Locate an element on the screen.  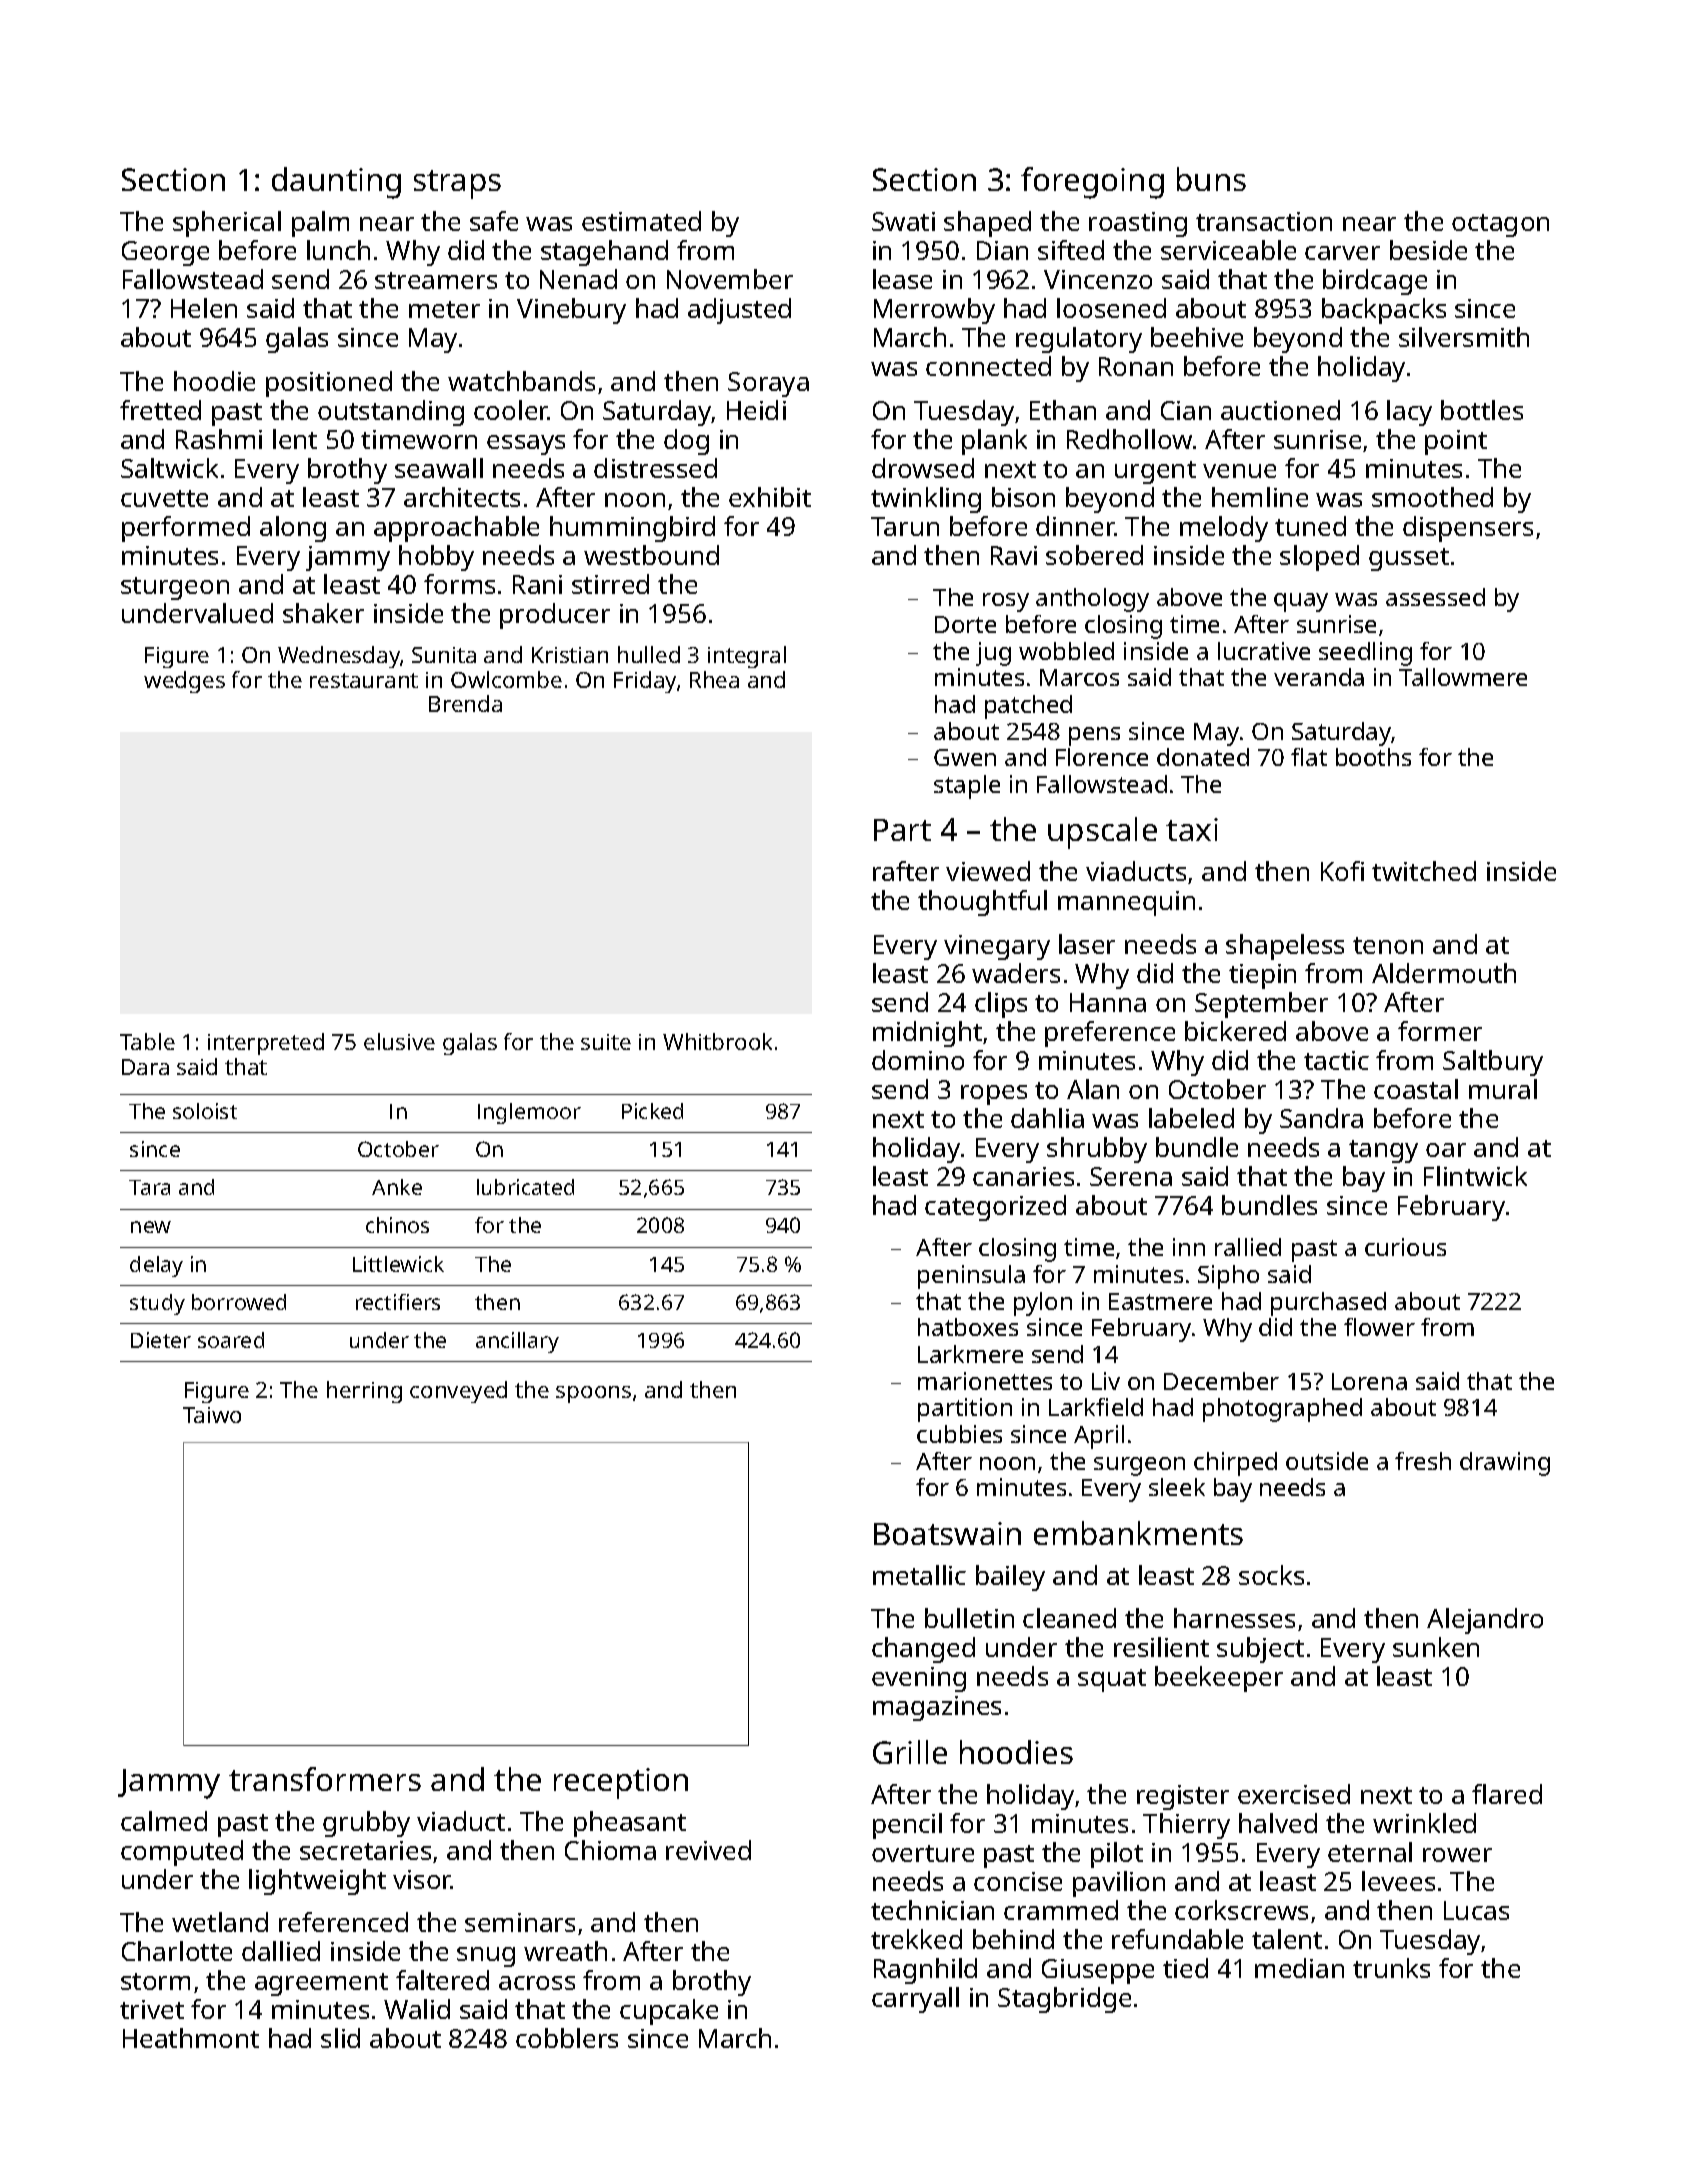
along is located at coordinates (293, 529).
